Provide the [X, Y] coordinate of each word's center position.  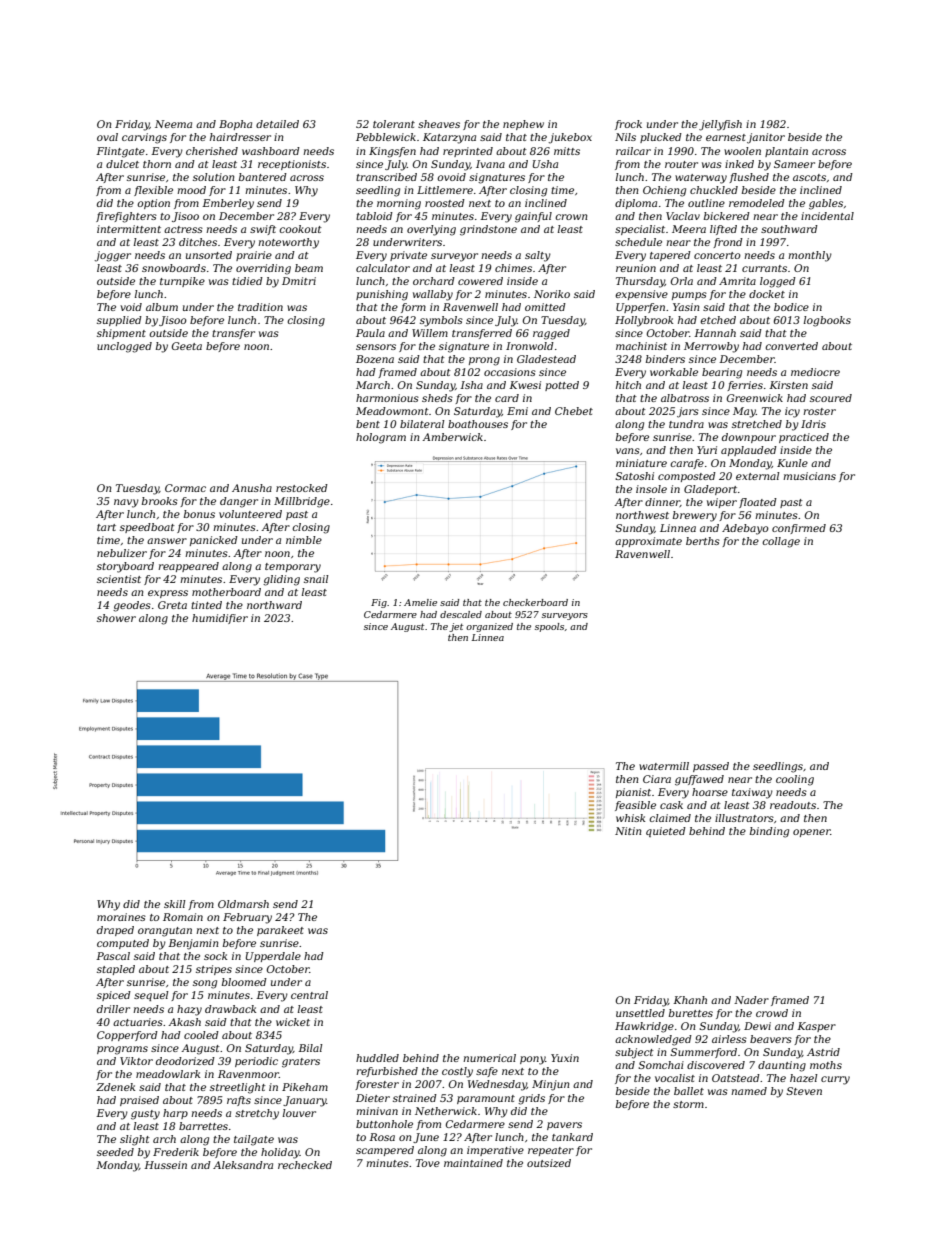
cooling [795, 780]
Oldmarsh [243, 904]
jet [456, 627]
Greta [172, 605]
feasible [635, 806]
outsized [549, 1163]
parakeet [280, 931]
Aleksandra [243, 1165]
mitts [567, 151]
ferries [745, 386]
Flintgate [120, 152]
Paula [370, 333]
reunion [636, 268]
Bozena [375, 359]
